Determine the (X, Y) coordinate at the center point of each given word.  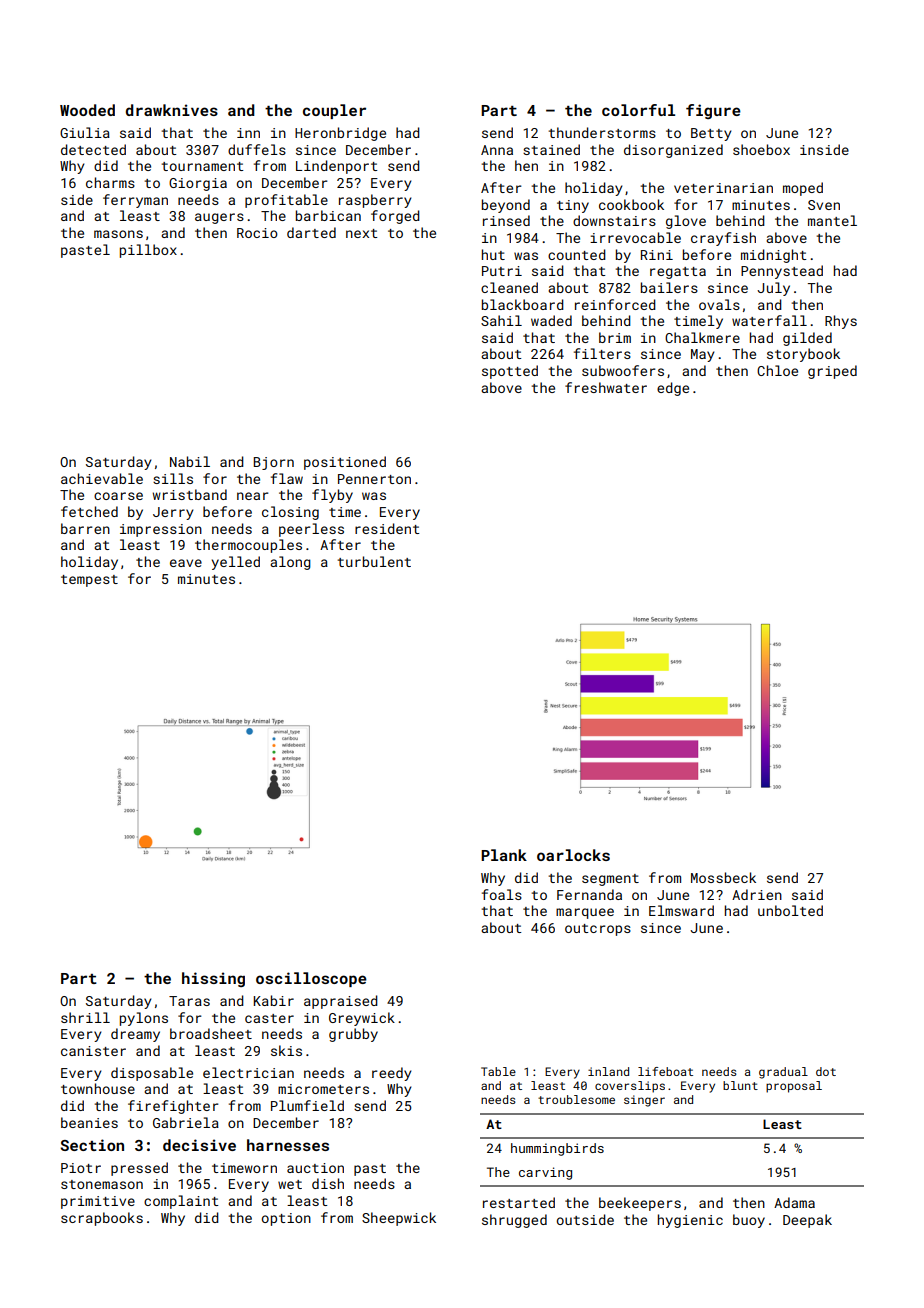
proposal (794, 1087)
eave (186, 563)
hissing (213, 979)
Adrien (757, 894)
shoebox (761, 149)
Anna (497, 150)
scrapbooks (102, 1219)
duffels (257, 149)
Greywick (362, 1019)
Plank (504, 855)
